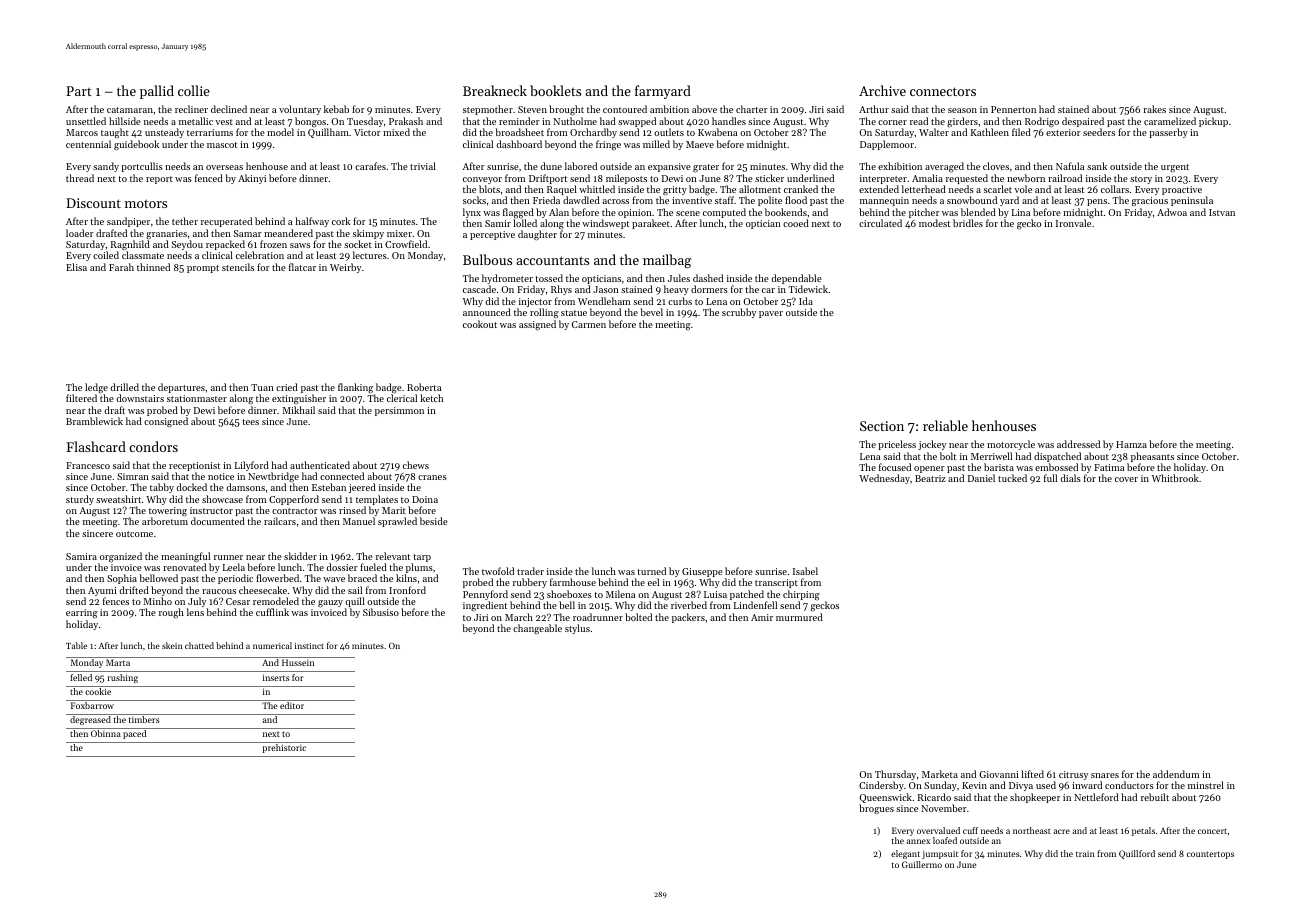  Describe the element at coordinates (498, 571) in the document. I see `twofold` at that location.
